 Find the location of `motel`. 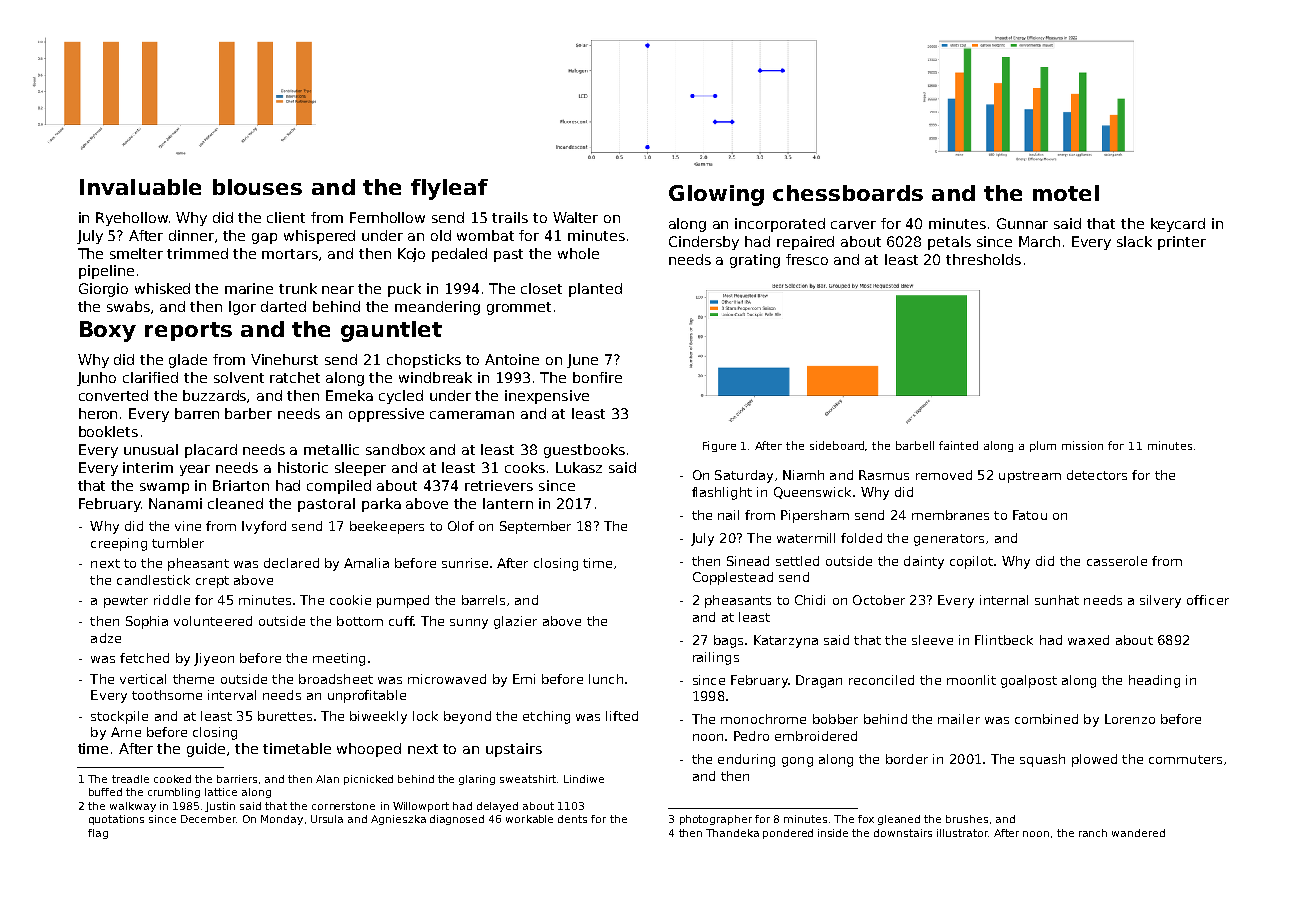

motel is located at coordinates (1066, 193).
